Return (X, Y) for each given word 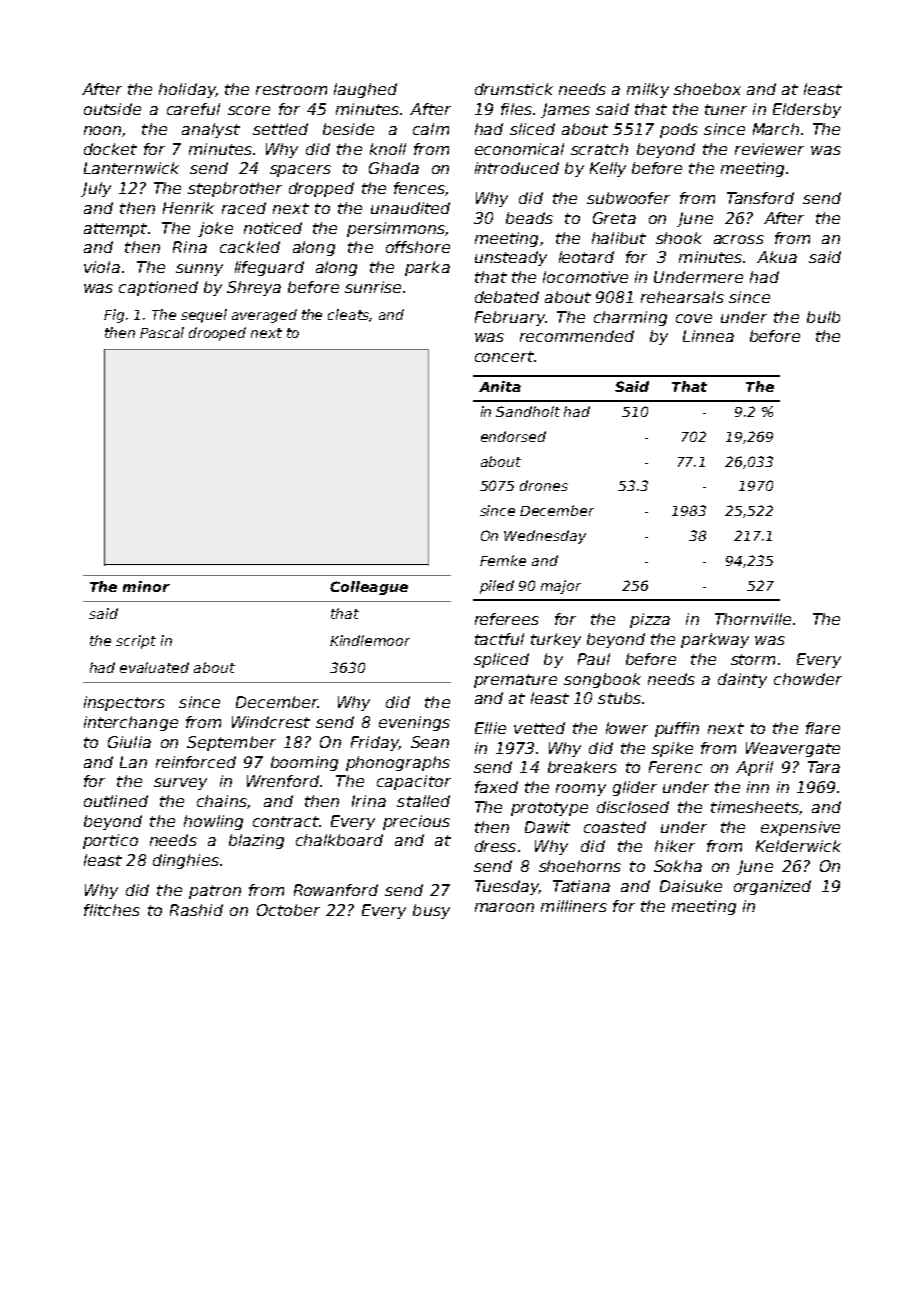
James (565, 110)
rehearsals (682, 297)
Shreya (254, 288)
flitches (112, 910)
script (136, 642)
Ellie (490, 728)
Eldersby (807, 110)
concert (504, 356)
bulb (823, 317)
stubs (619, 698)
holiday (187, 90)
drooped (217, 334)
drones (544, 485)
